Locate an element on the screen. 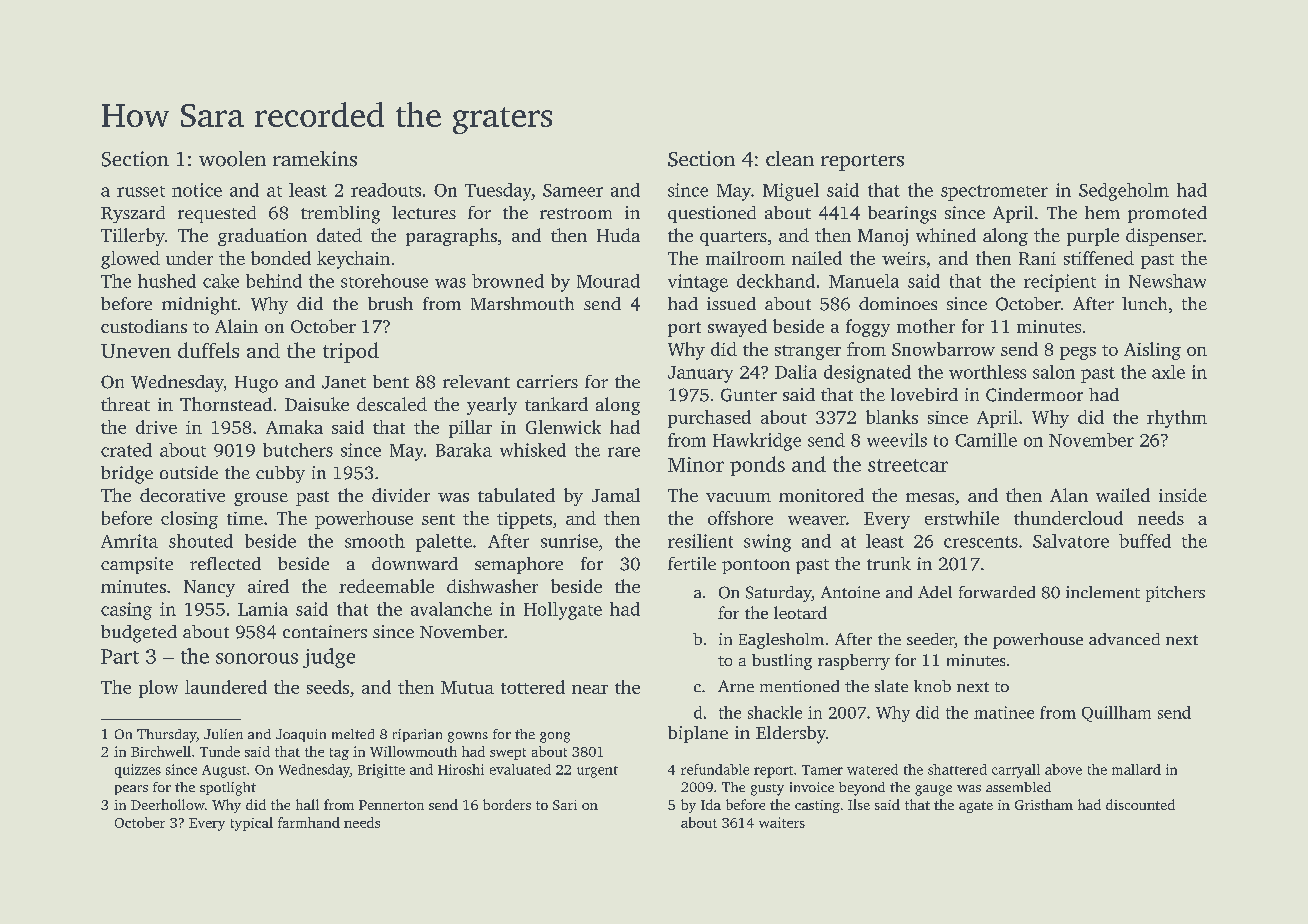 The image size is (1308, 924). Mutua is located at coordinates (467, 687).
